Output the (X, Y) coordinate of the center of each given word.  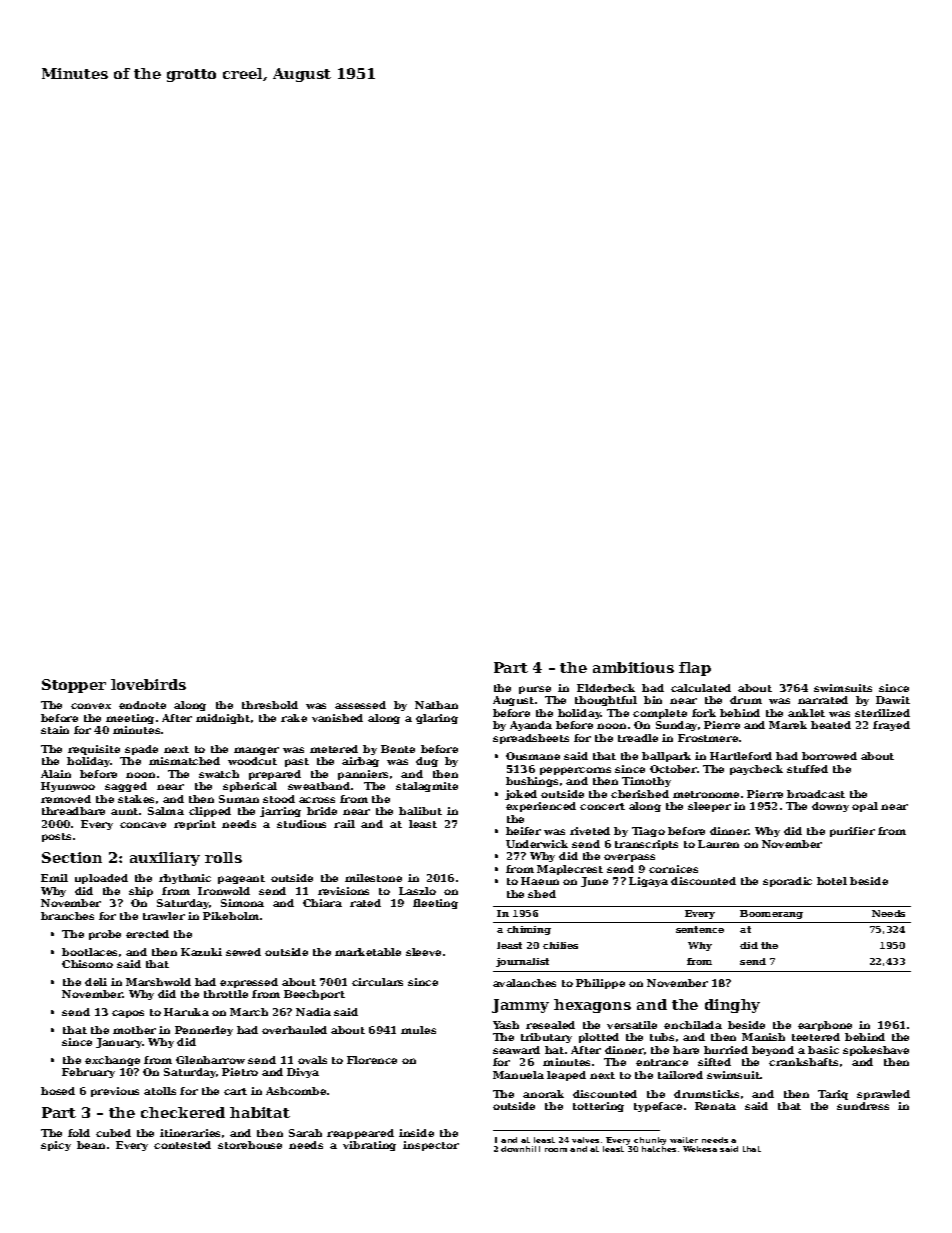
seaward (516, 1050)
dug (427, 762)
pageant (241, 879)
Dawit (893, 700)
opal (865, 807)
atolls (160, 1091)
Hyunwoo (68, 787)
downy (830, 807)
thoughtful (606, 701)
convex (91, 706)
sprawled (883, 1095)
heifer (523, 831)
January (119, 1043)
